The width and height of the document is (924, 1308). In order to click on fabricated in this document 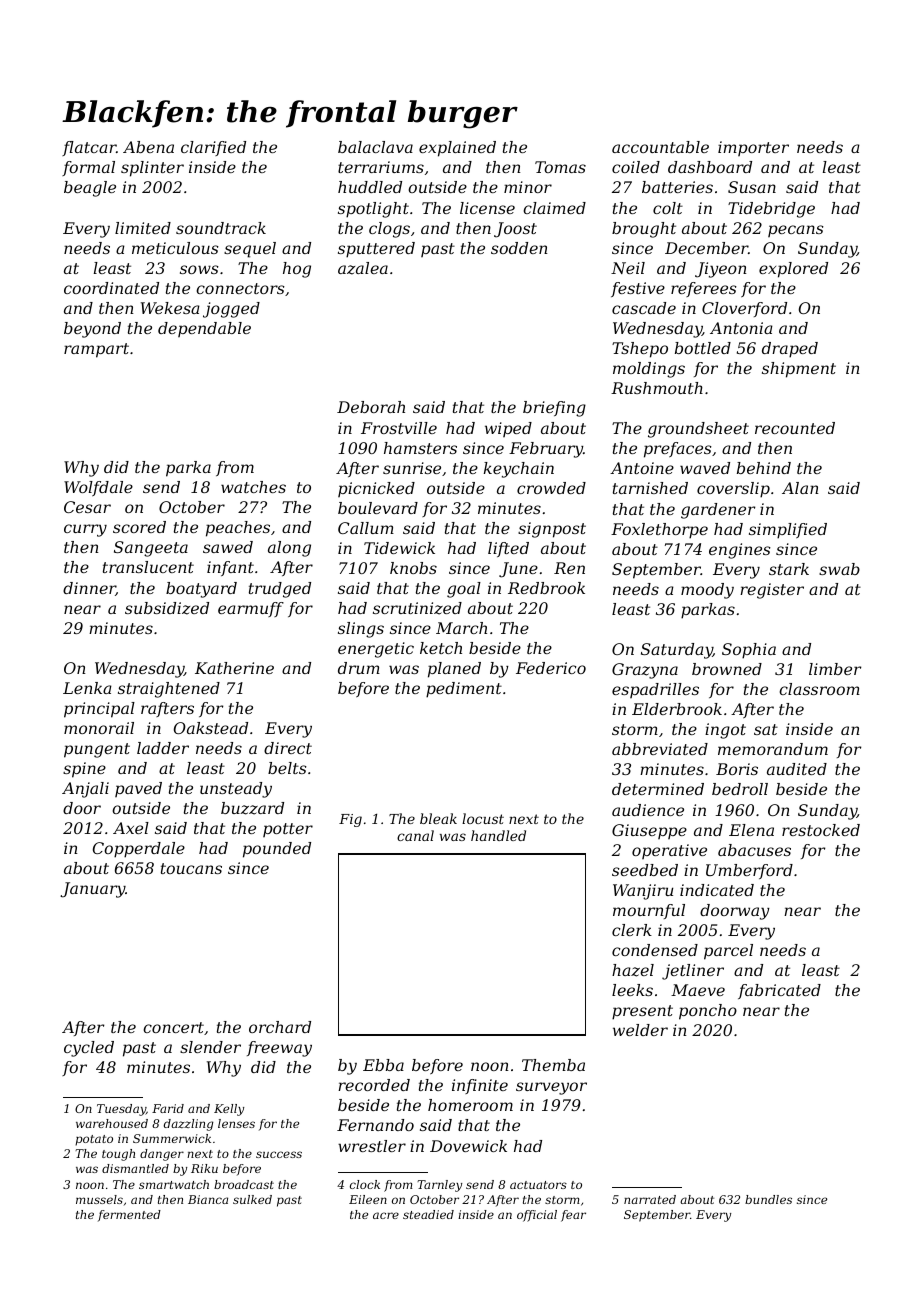, I will do `click(779, 991)`.
